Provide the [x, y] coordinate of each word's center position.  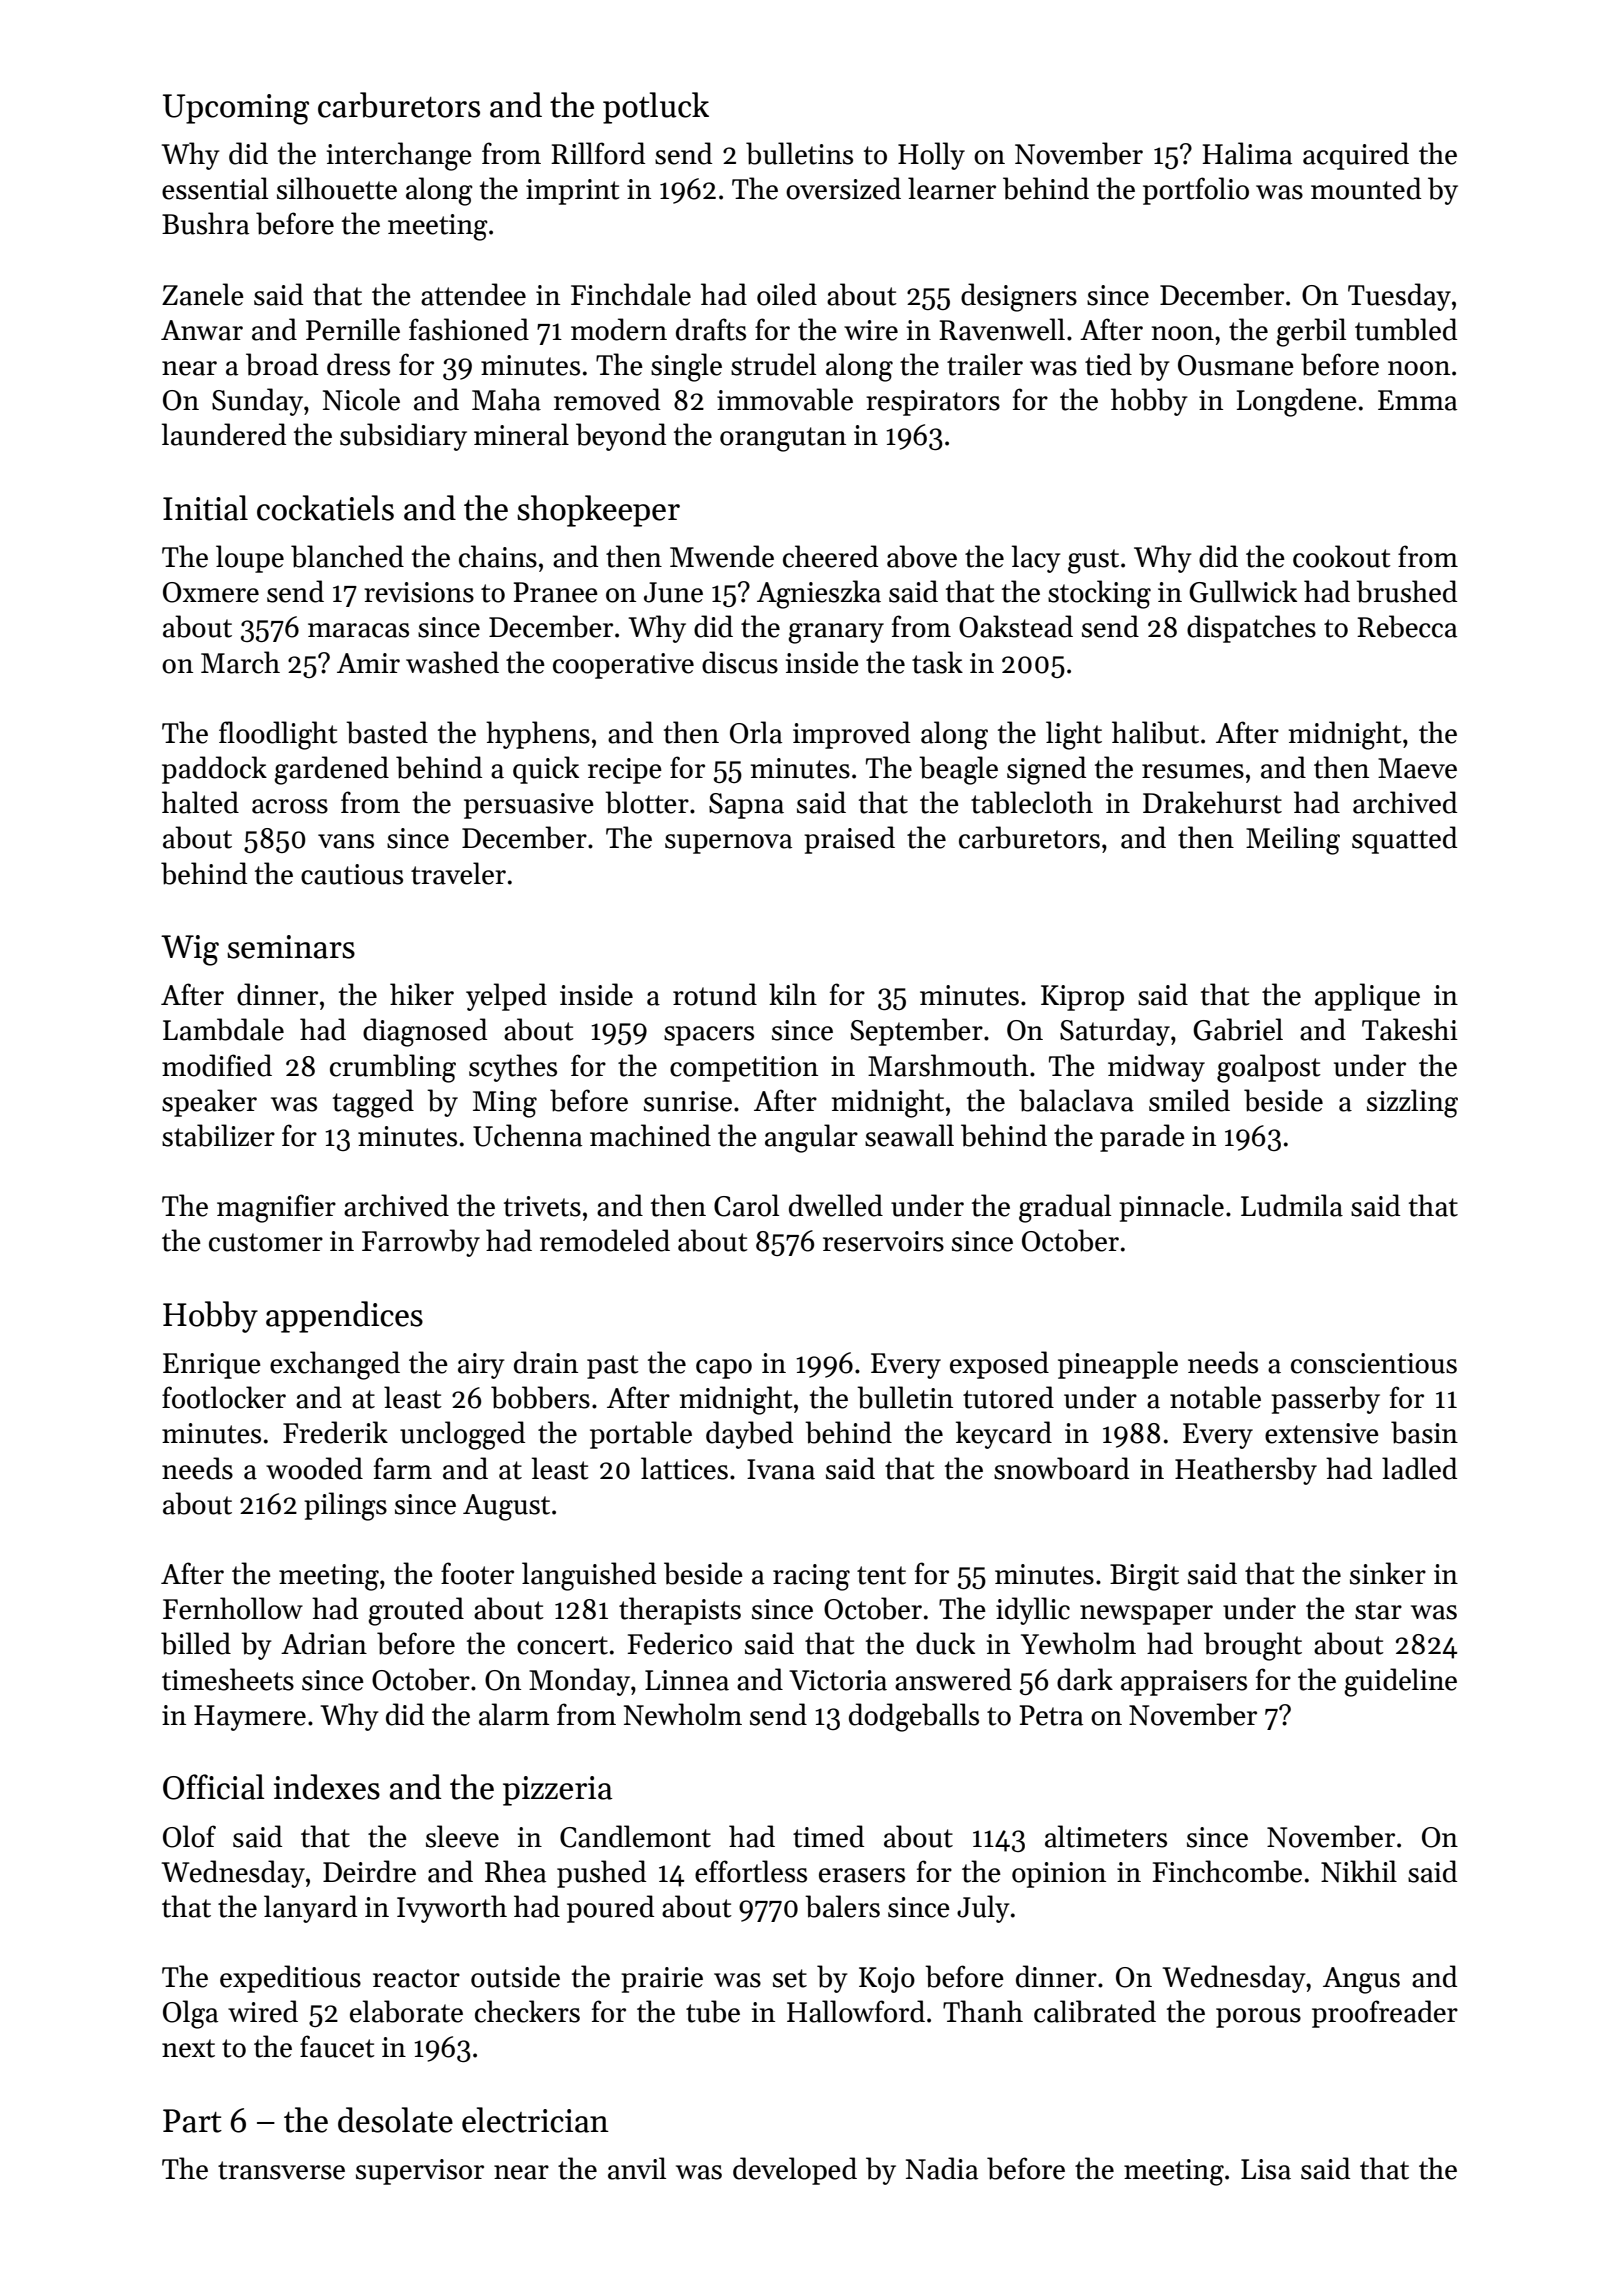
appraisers [1184, 1683]
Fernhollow [233, 1608]
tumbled [1406, 329]
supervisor [420, 2172]
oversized [843, 188]
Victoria [838, 1680]
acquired [1356, 156]
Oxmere [211, 592]
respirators [933, 403]
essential [215, 188]
